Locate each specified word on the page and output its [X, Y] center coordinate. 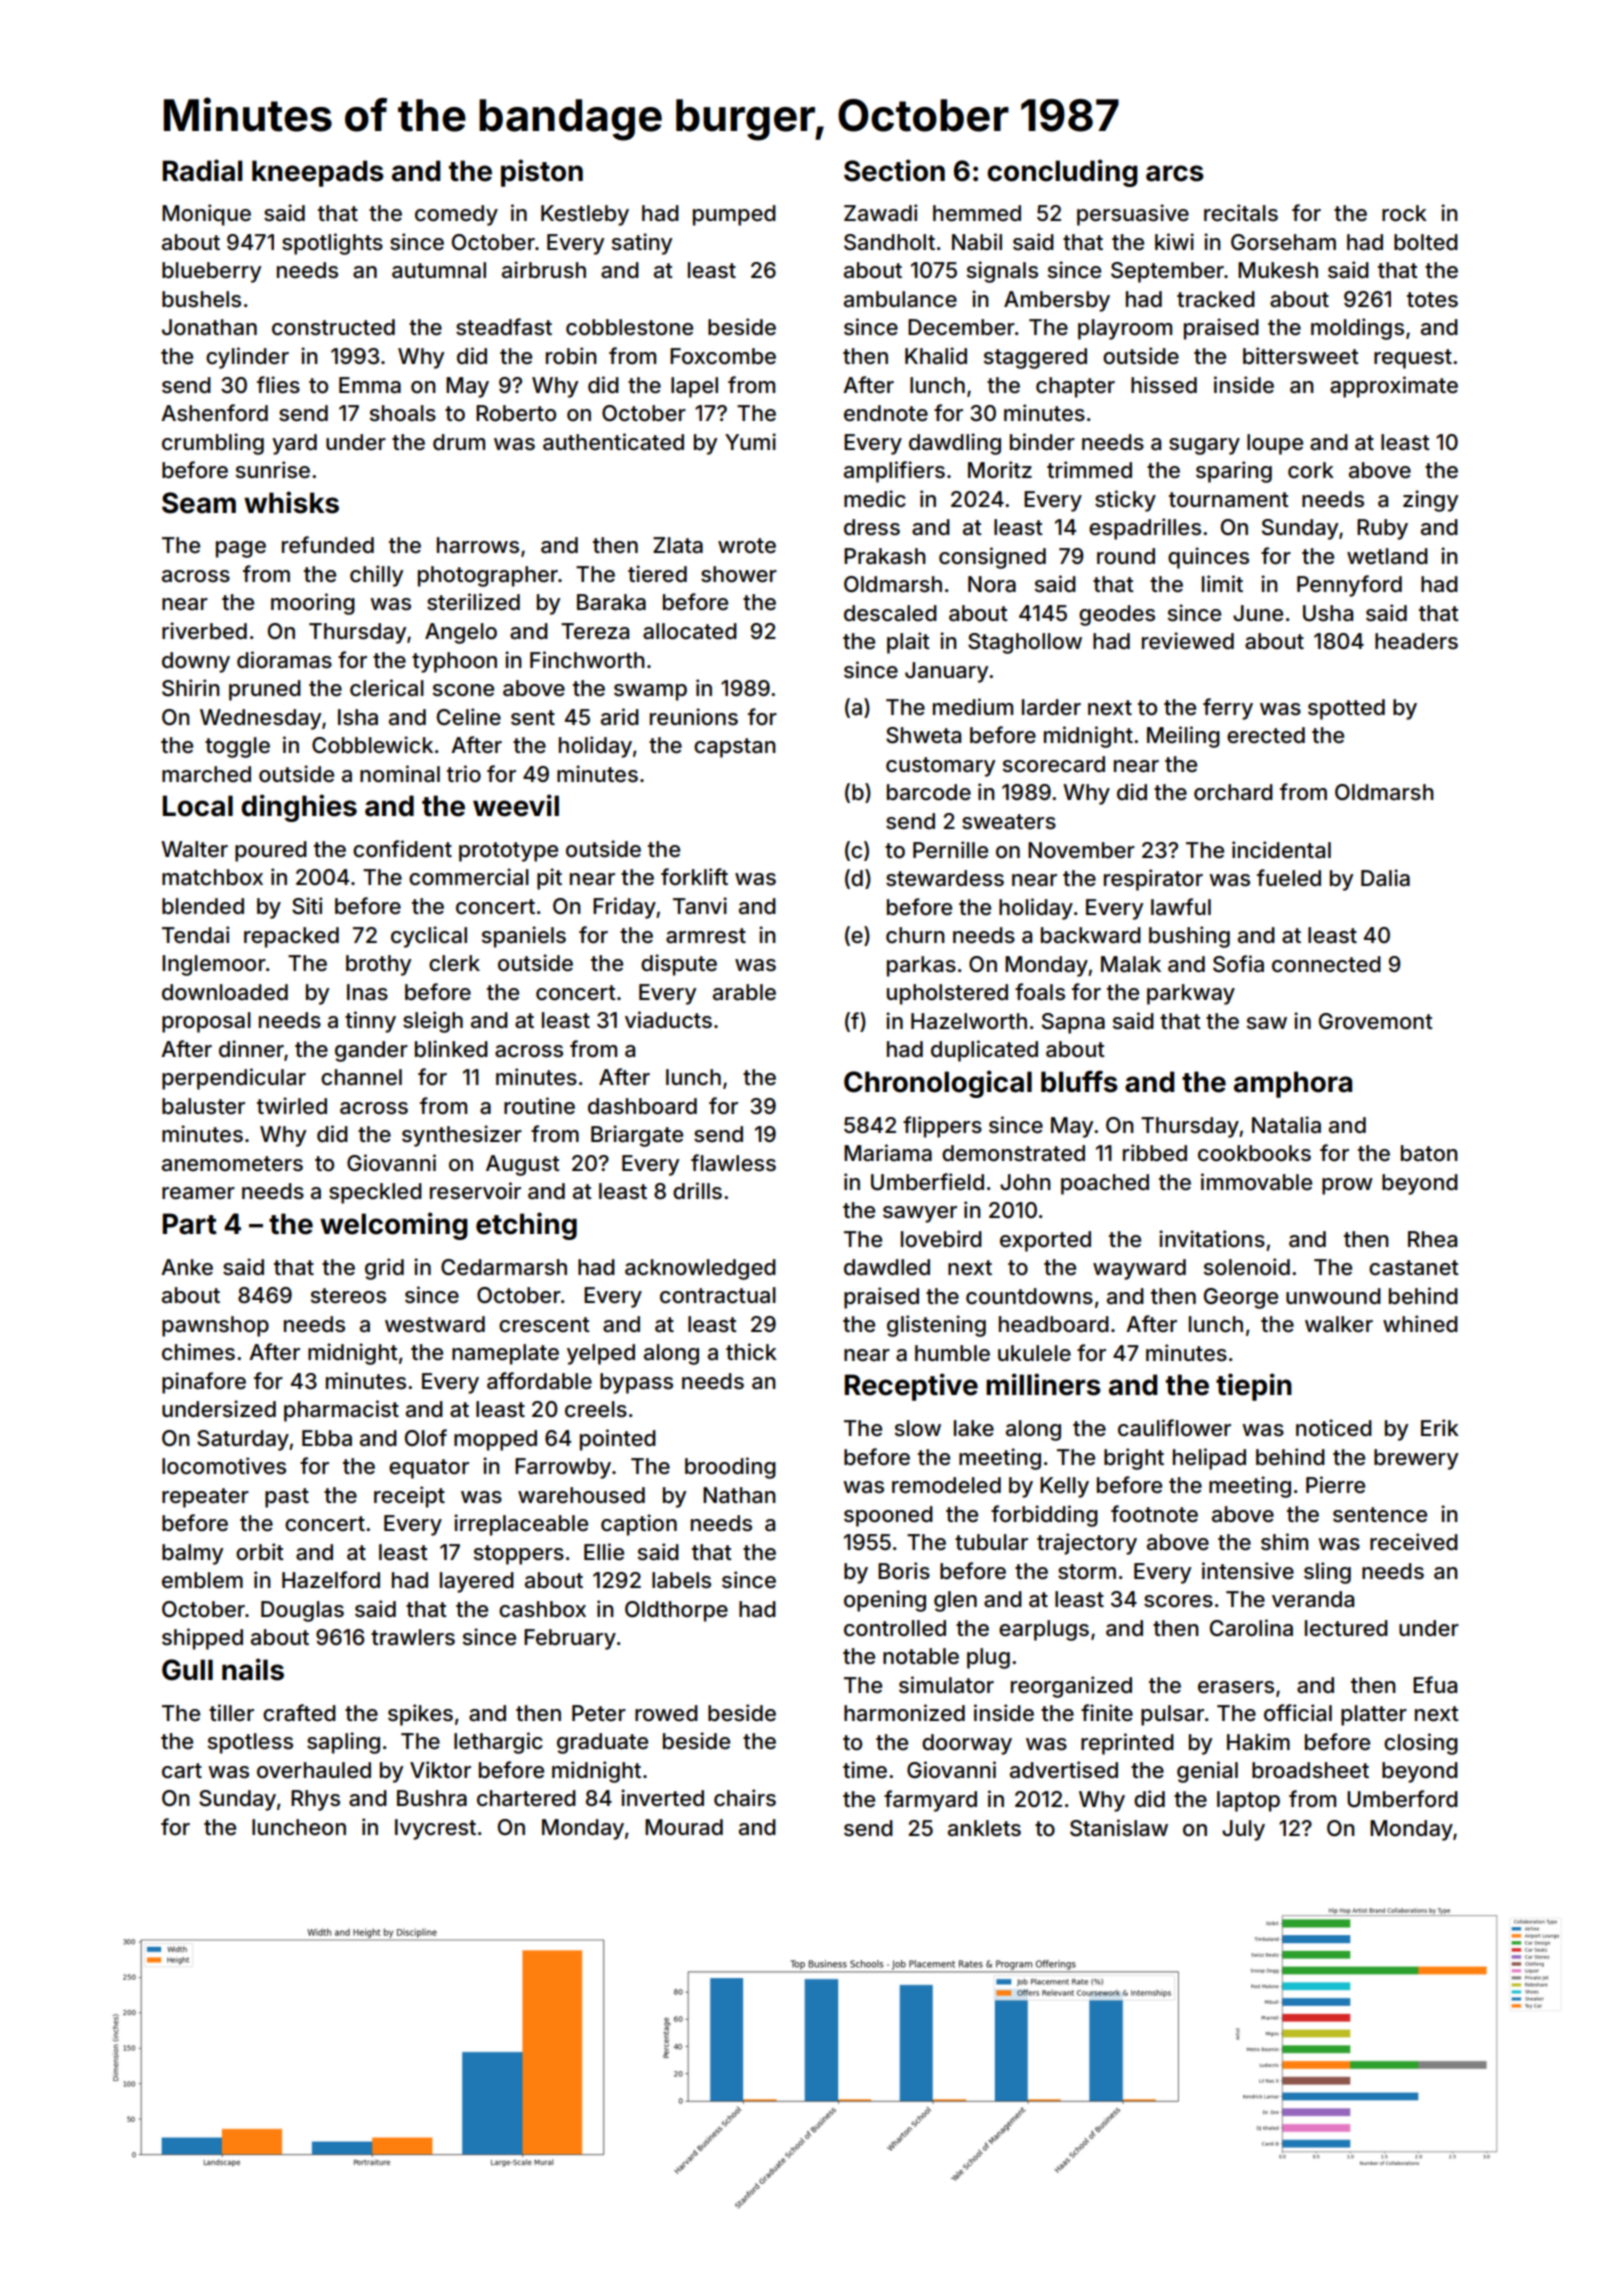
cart [182, 1771]
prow [1347, 1186]
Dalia [1385, 878]
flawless [733, 1163]
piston [542, 173]
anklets [984, 1828]
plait [908, 643]
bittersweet [1301, 356]
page [241, 549]
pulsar [1172, 1715]
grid [384, 1269]
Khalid [936, 356]
